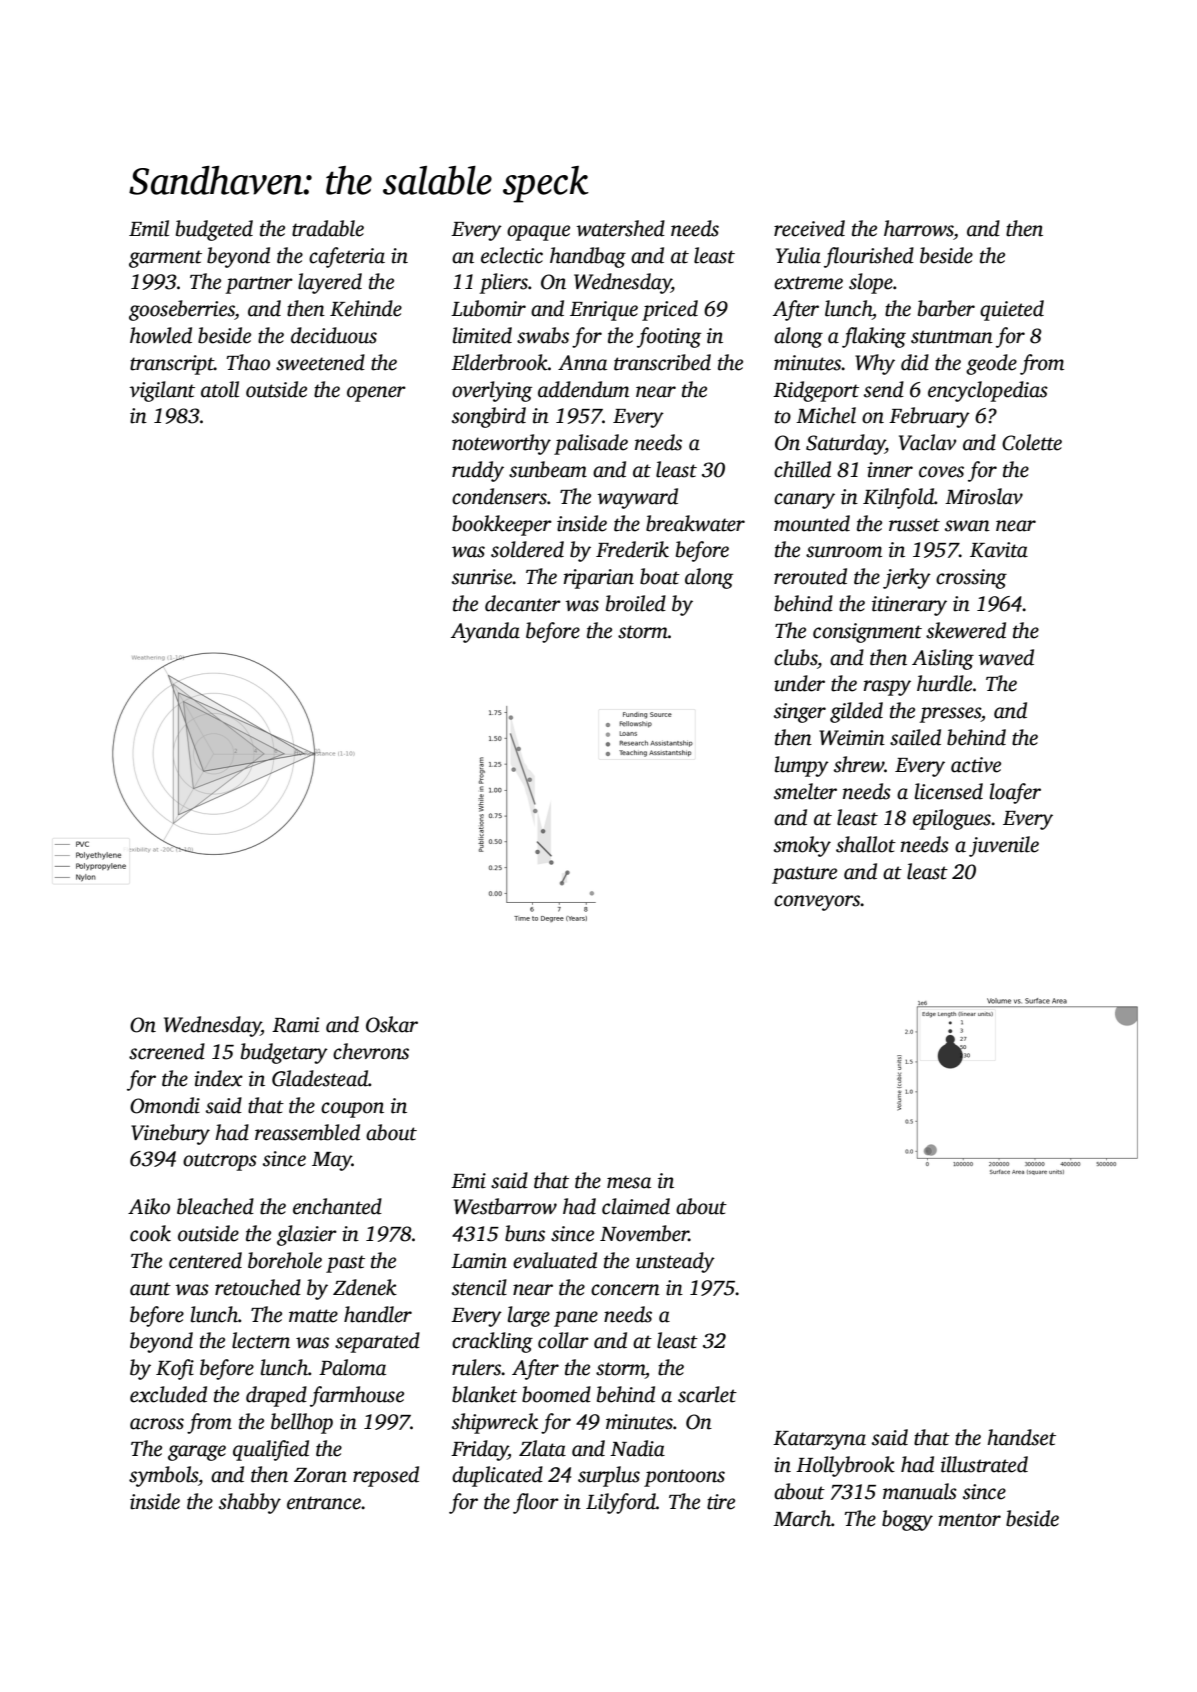 This image has height=1692, width=1197. Describe the element at coordinates (371, 1051) in the image. I see `chevrons` at that location.
